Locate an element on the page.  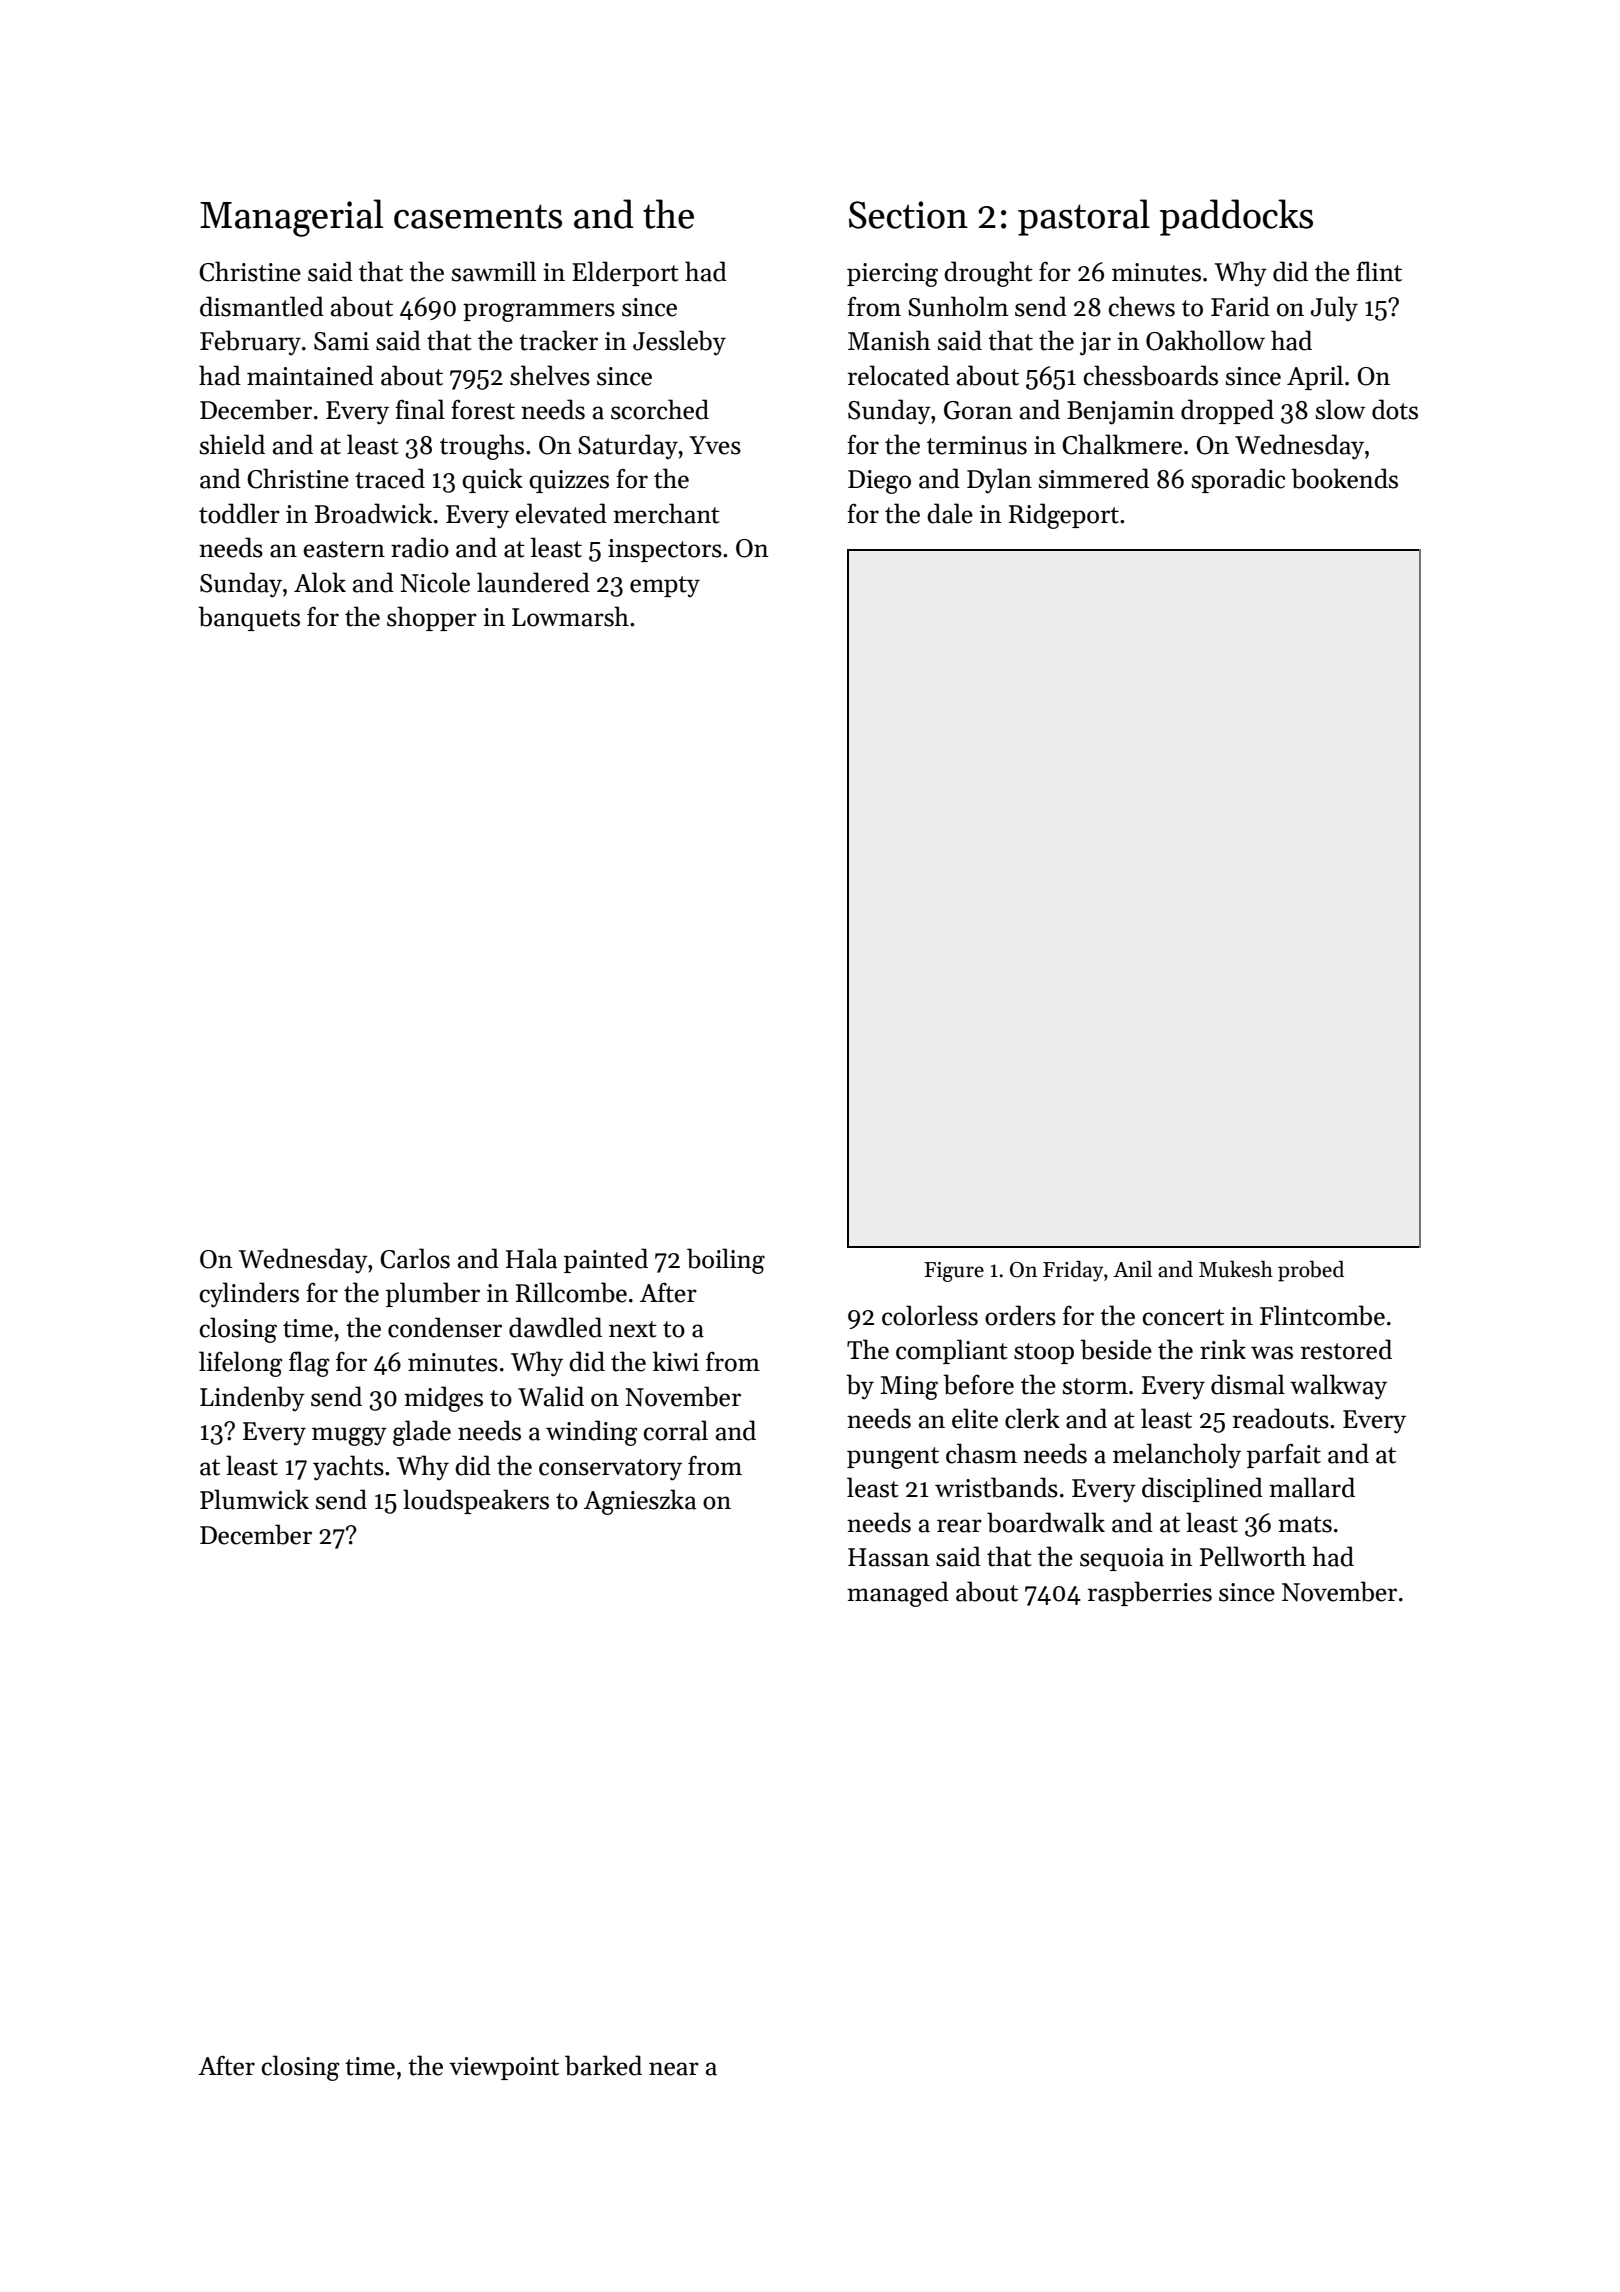
barked is located at coordinates (603, 2065).
